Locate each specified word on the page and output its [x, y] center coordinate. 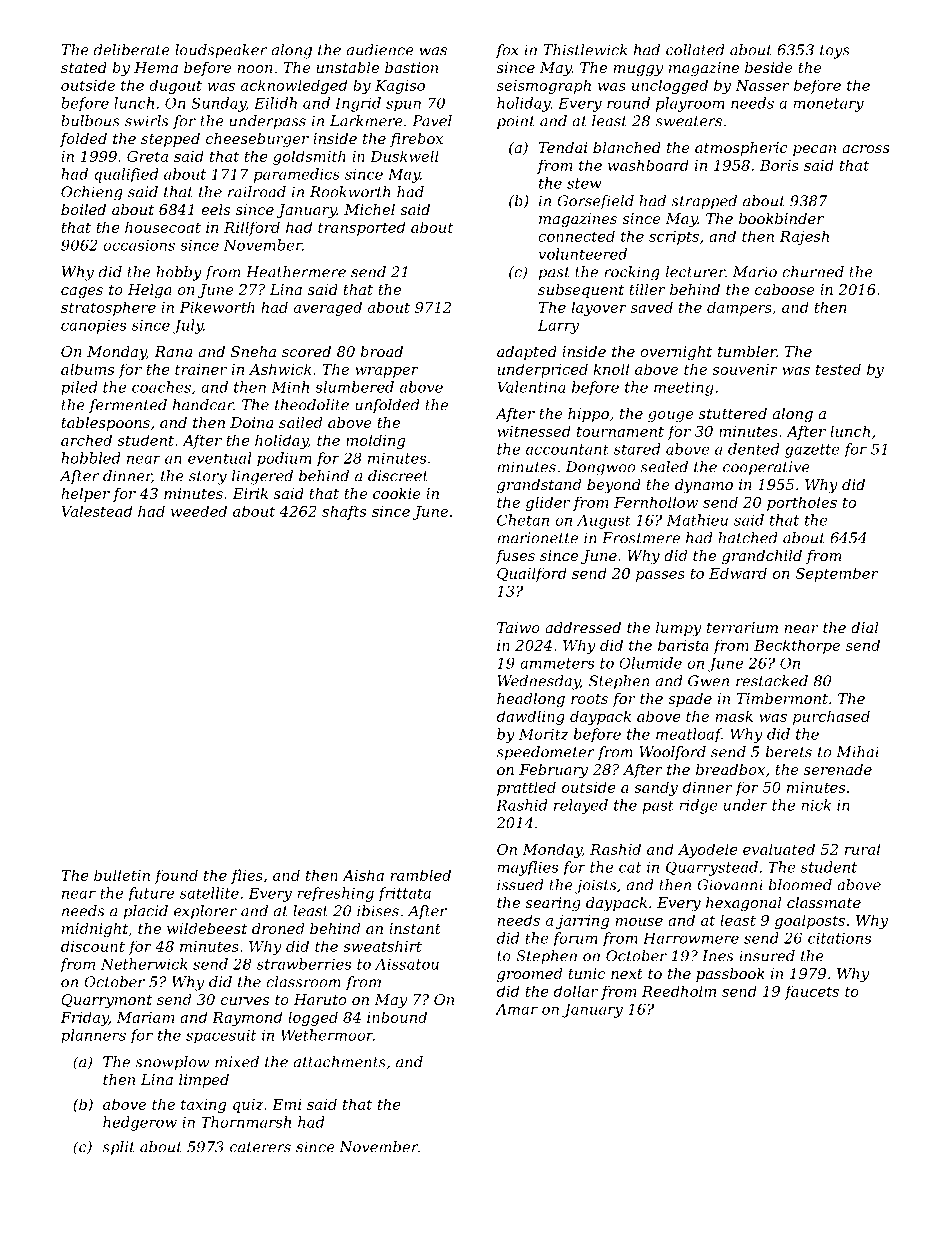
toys [835, 52]
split [119, 1148]
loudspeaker [221, 51]
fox [507, 51]
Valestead [96, 511]
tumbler [747, 351]
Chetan [523, 520]
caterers [260, 1147]
